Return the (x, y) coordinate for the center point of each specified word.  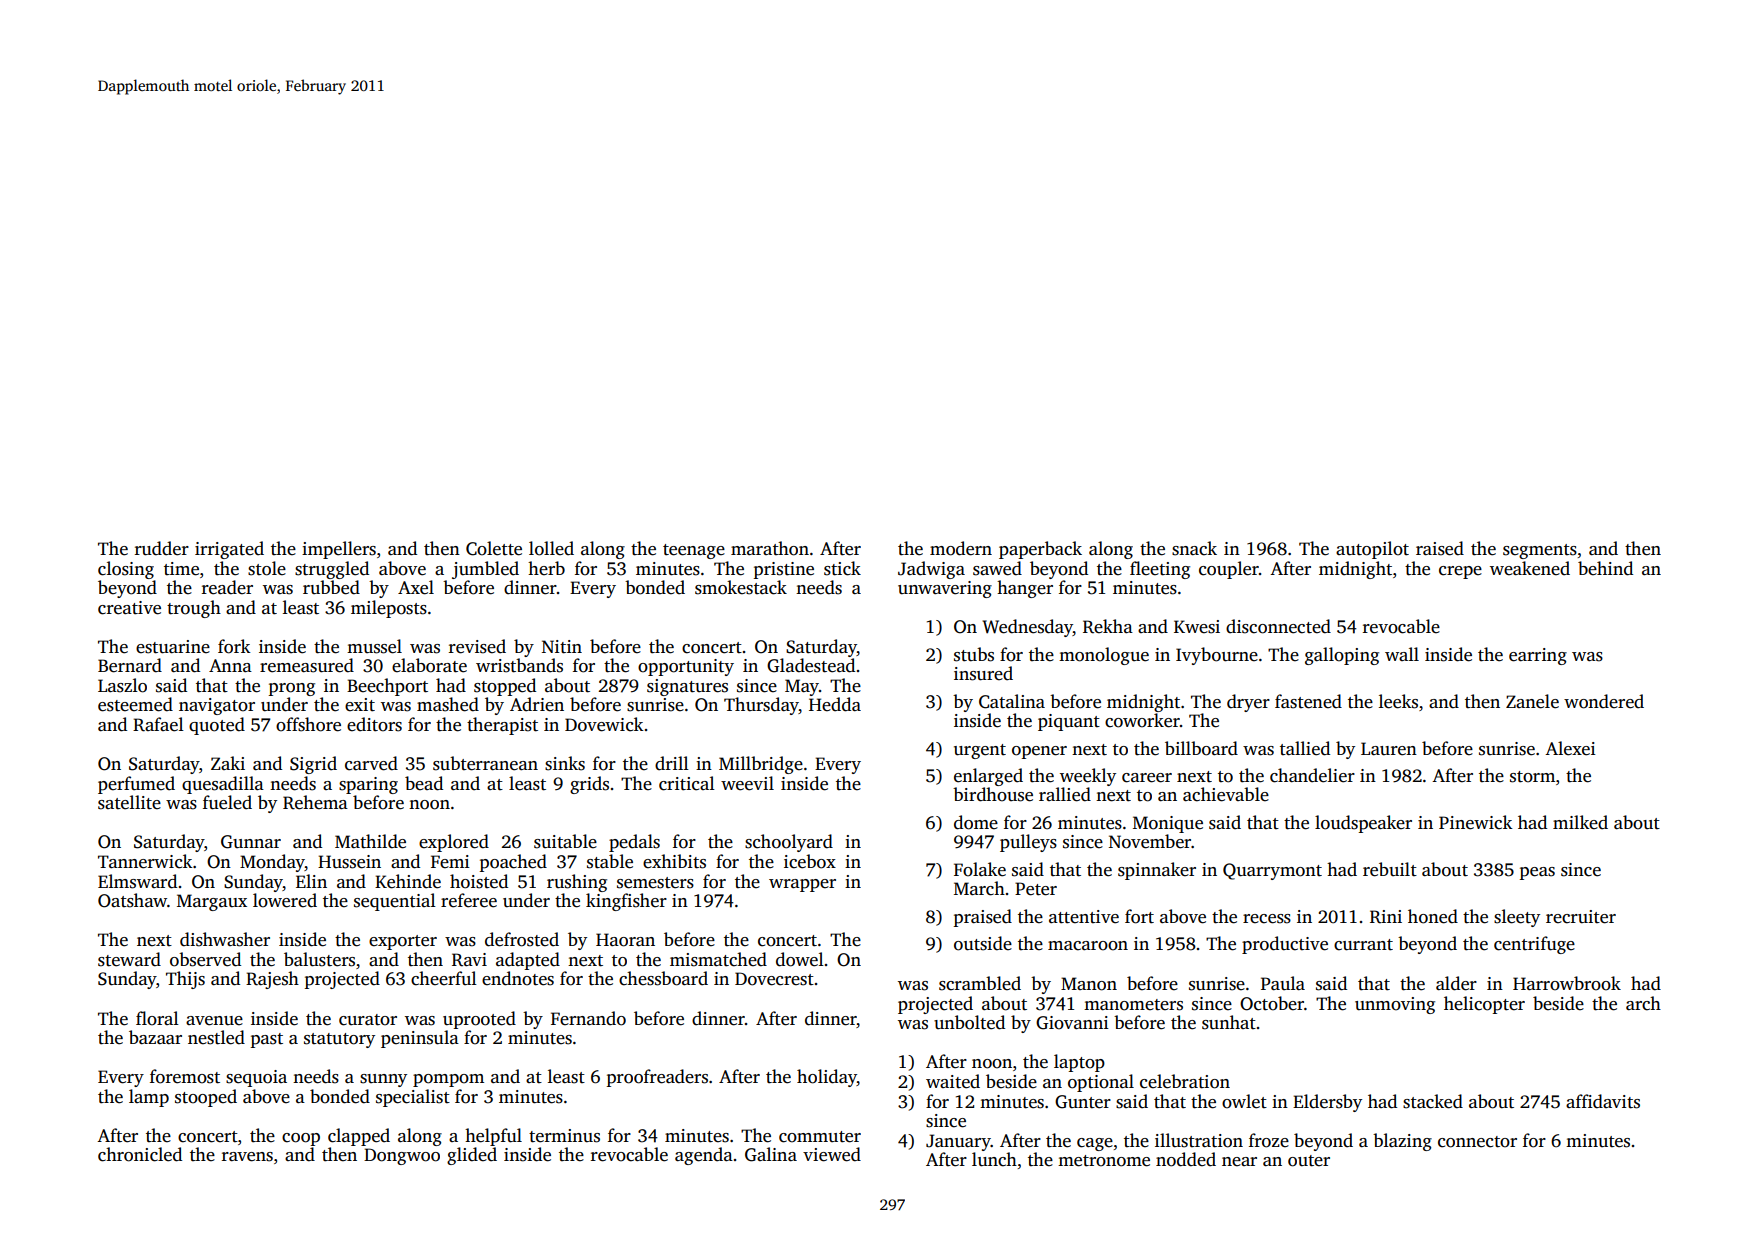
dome (976, 822)
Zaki (228, 763)
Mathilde (370, 841)
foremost (185, 1076)
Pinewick (1476, 822)
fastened (1308, 701)
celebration (1185, 1081)
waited (953, 1081)
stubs (974, 654)
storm (1532, 777)
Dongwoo (402, 1156)
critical (687, 783)
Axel (416, 587)
